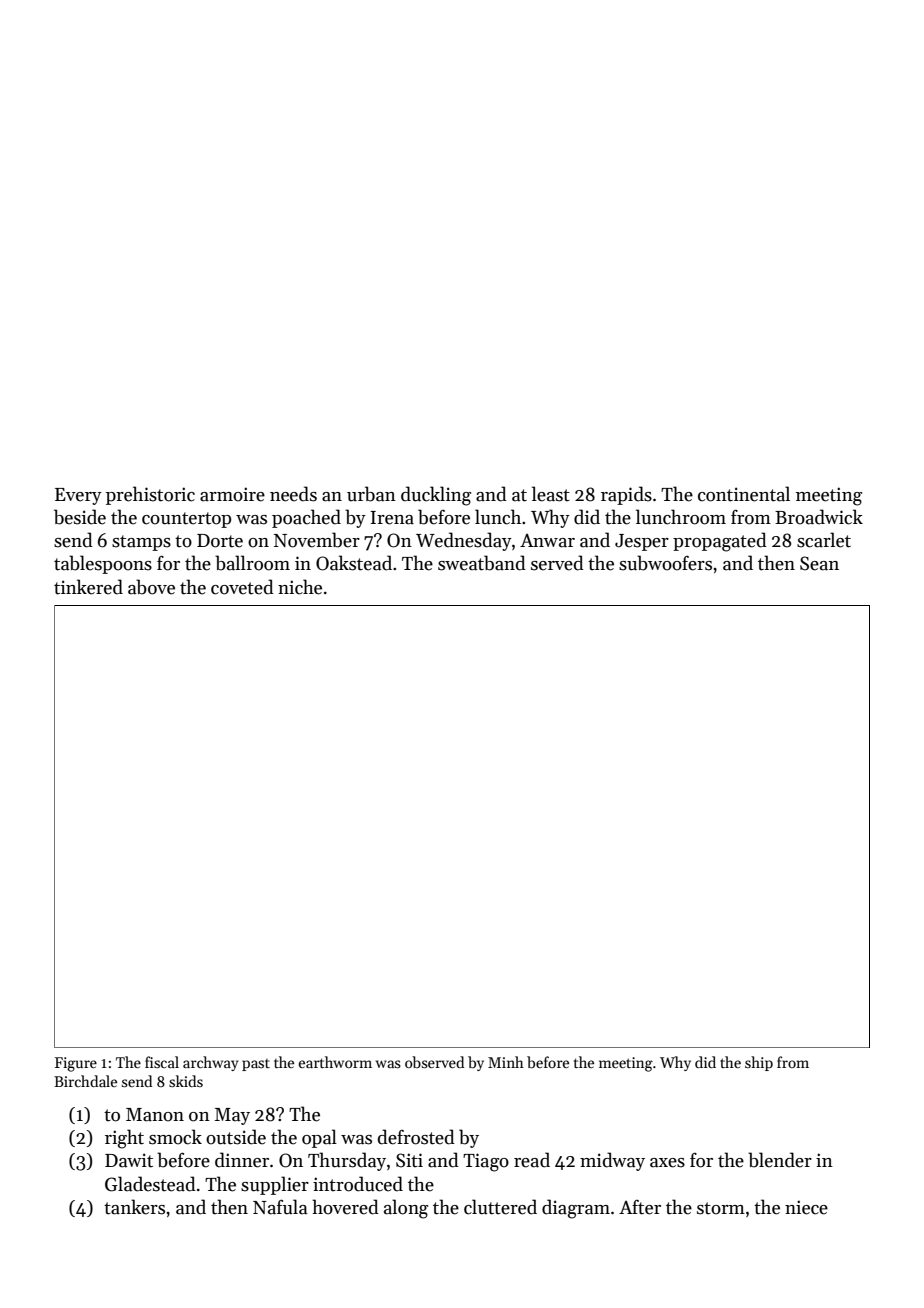 This page has width=924, height=1308. What do you see at coordinates (665, 563) in the page?
I see `subwoofers` at bounding box center [665, 563].
